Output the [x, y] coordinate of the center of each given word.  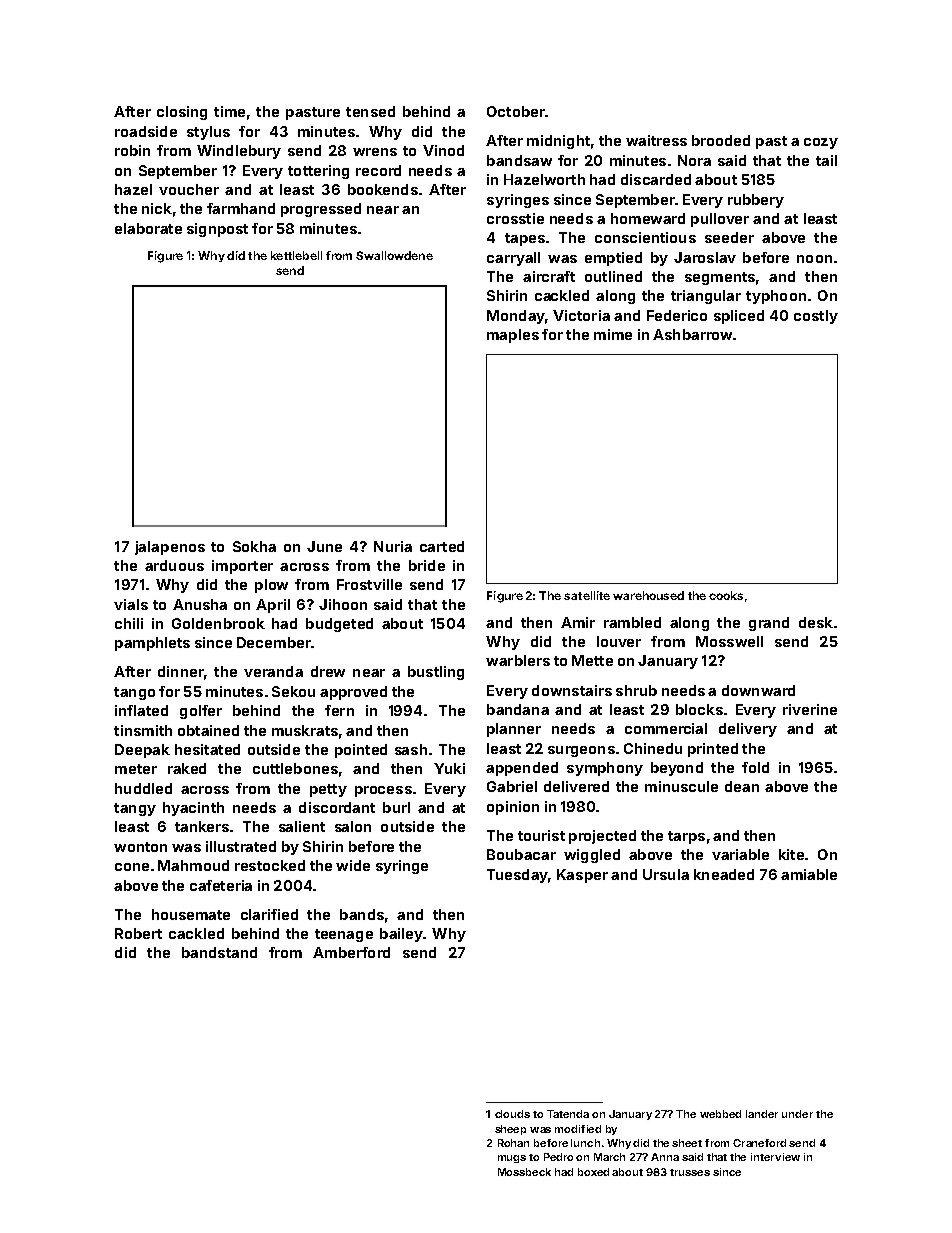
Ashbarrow [692, 334]
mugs [512, 1159]
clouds [512, 1114]
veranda [273, 671]
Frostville [369, 584]
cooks [726, 595]
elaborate [148, 228]
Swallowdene [394, 255]
